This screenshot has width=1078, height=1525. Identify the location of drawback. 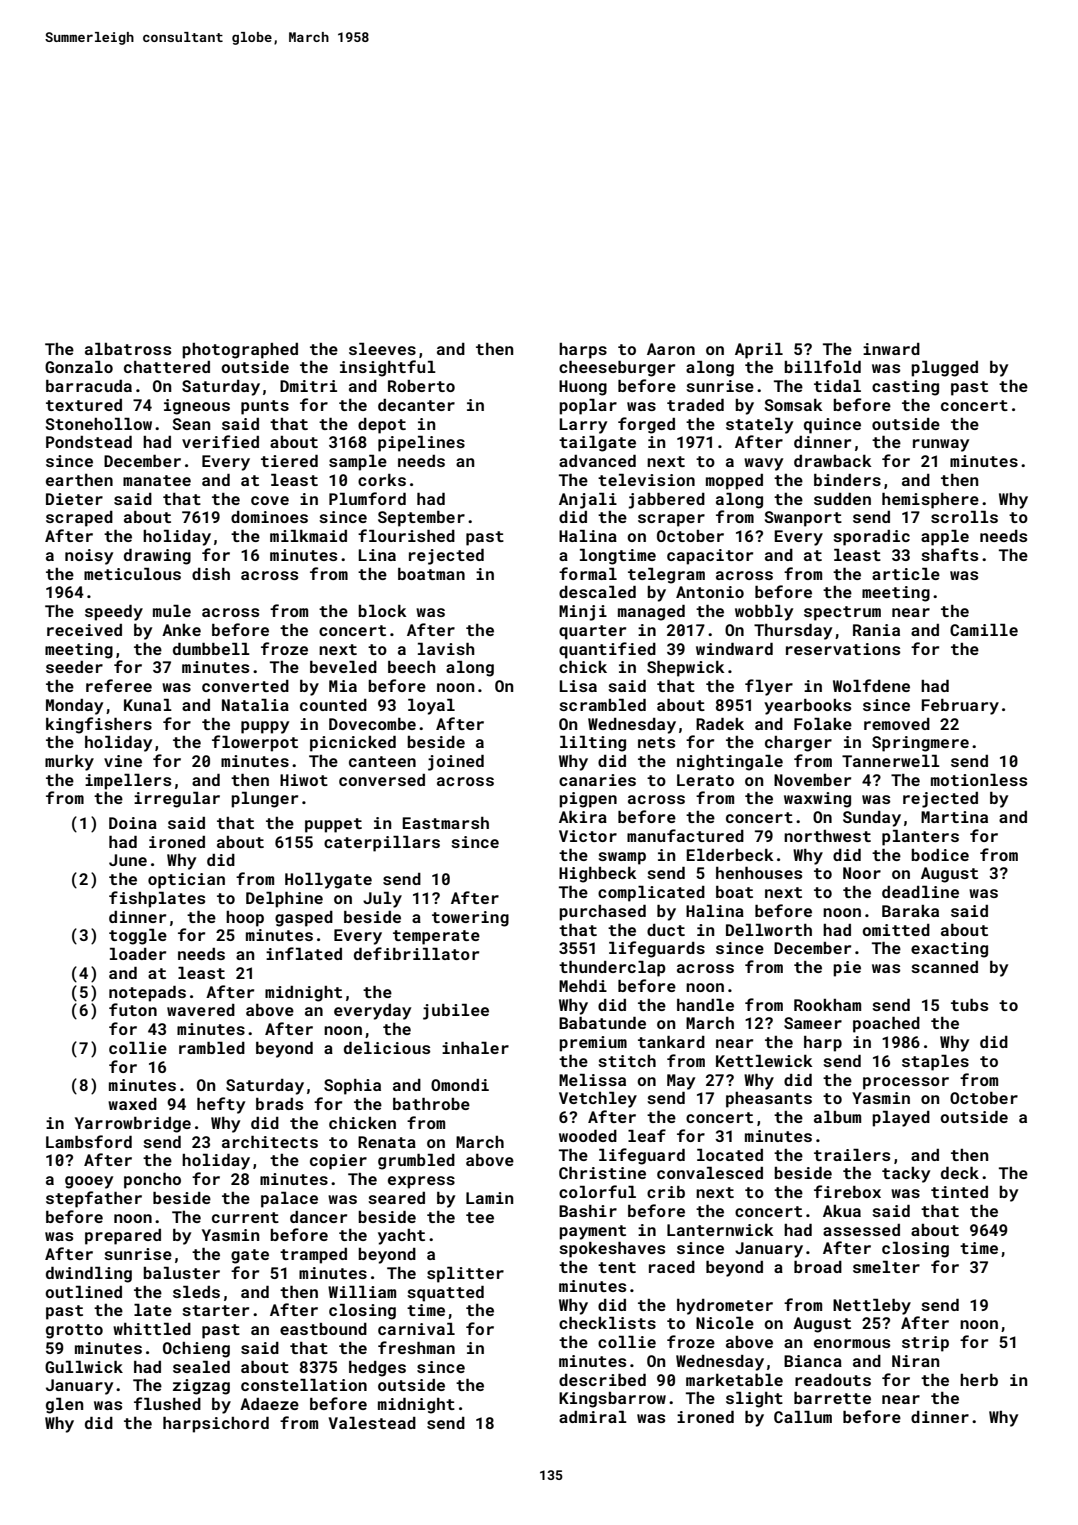
(833, 461).
